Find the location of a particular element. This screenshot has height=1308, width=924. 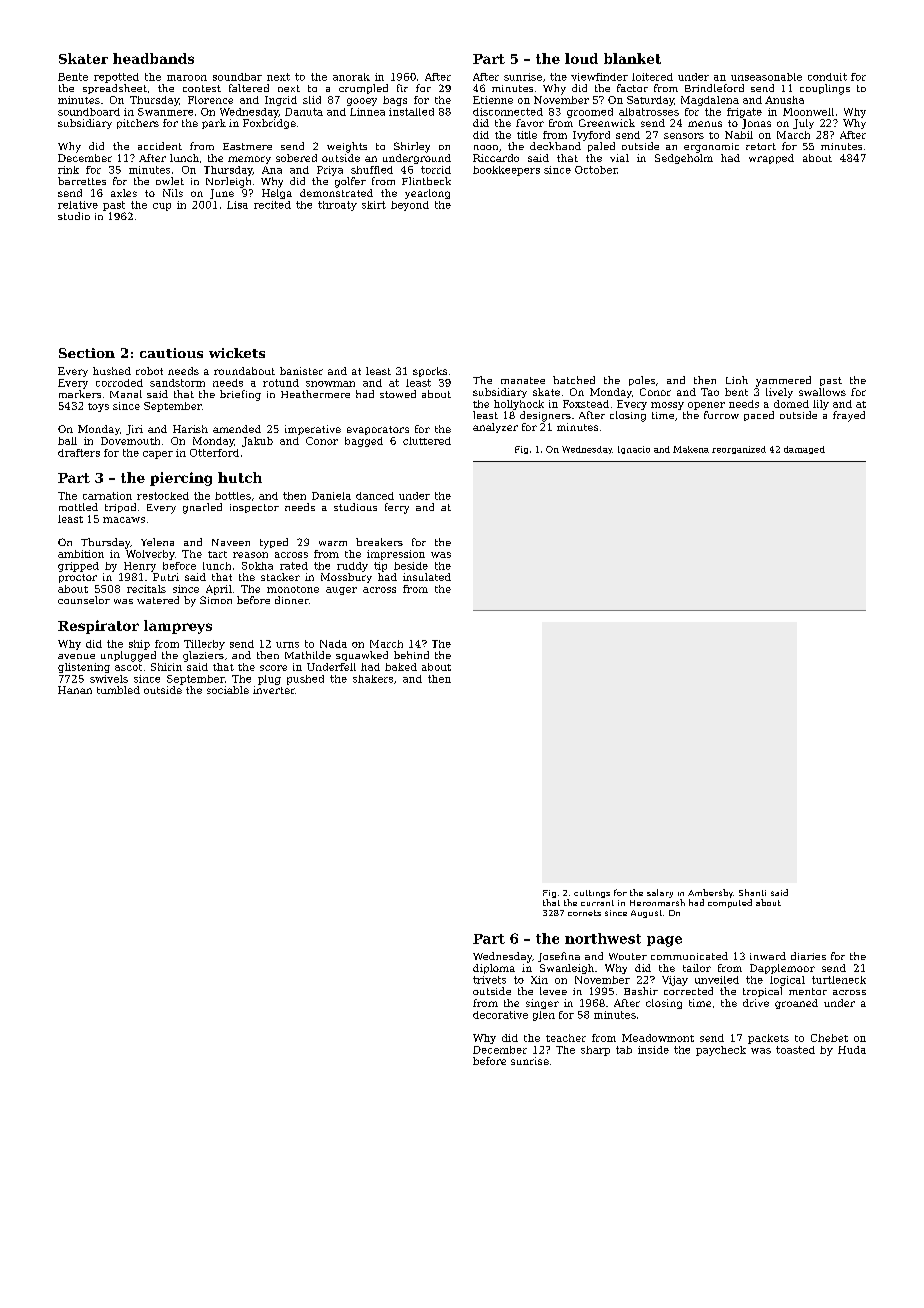

damaged is located at coordinates (804, 450).
